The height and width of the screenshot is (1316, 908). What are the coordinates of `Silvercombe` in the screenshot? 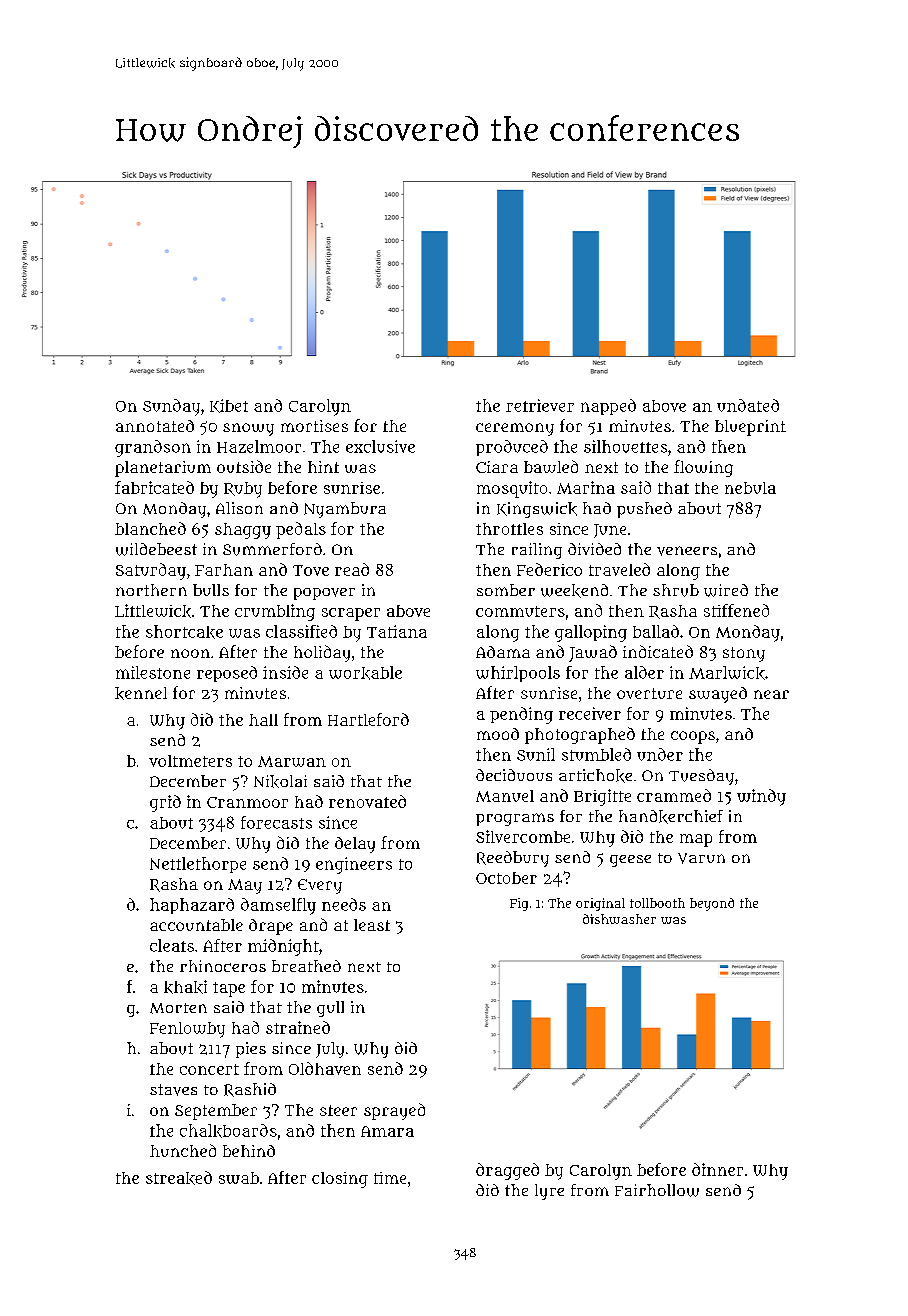 It's located at (523, 836).
